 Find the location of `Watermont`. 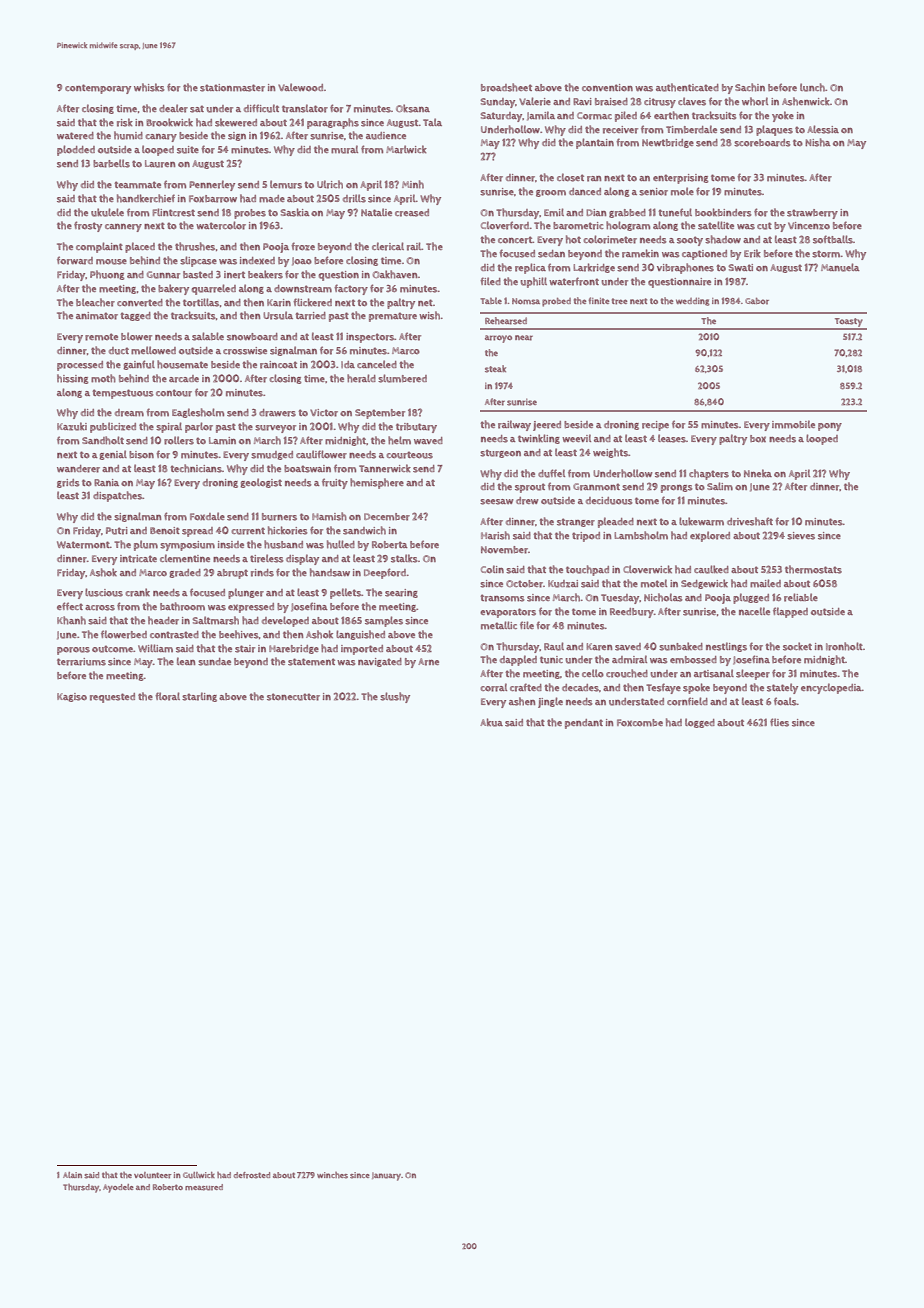

Watermont is located at coordinates (83, 545).
